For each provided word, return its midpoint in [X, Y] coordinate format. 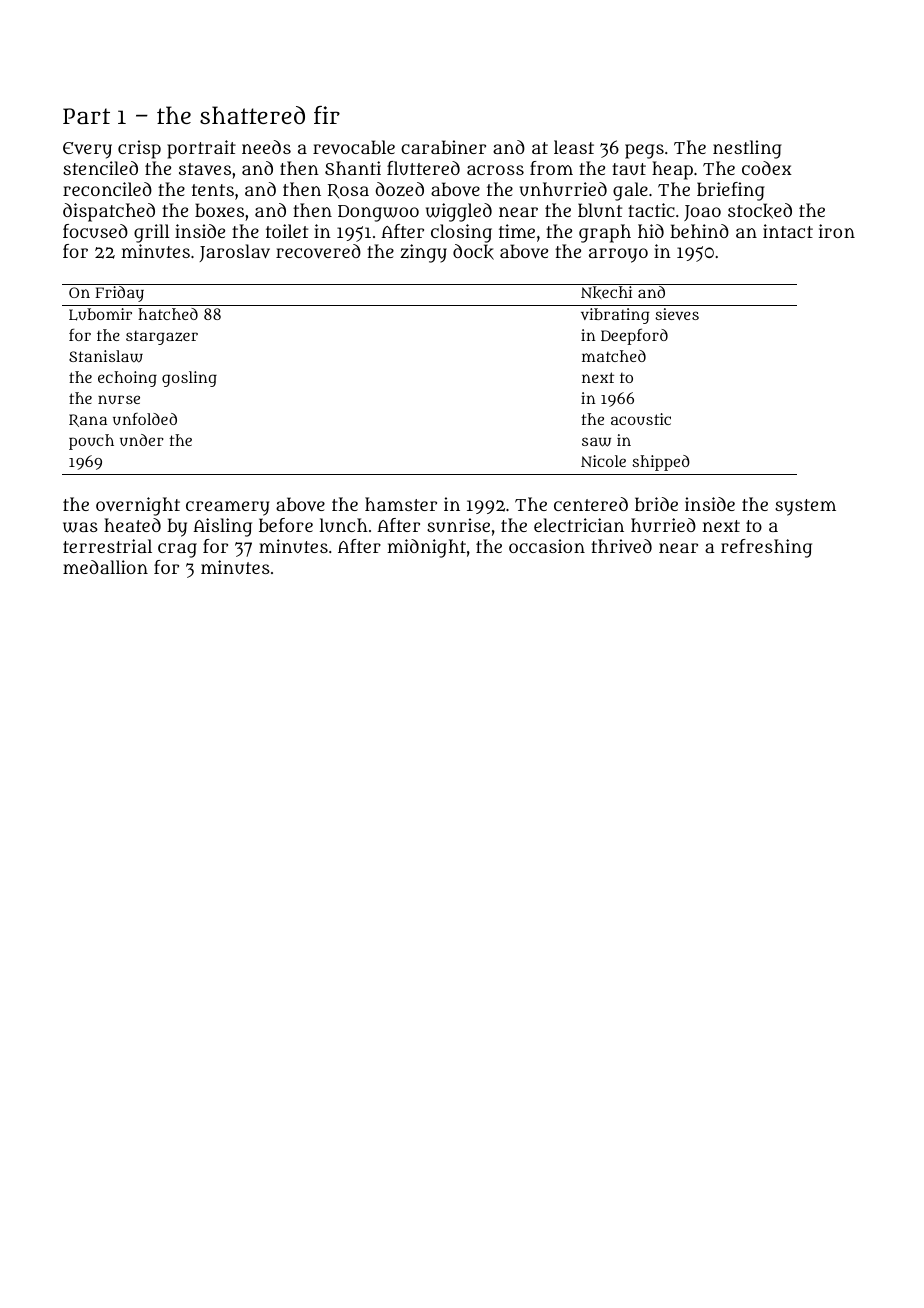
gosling [189, 379]
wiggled [459, 212]
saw [596, 442]
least [574, 147]
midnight [427, 548]
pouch [91, 442]
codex [767, 168]
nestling [747, 149]
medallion [105, 567]
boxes [219, 210]
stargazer [162, 338]
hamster [401, 504]
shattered [252, 115]
